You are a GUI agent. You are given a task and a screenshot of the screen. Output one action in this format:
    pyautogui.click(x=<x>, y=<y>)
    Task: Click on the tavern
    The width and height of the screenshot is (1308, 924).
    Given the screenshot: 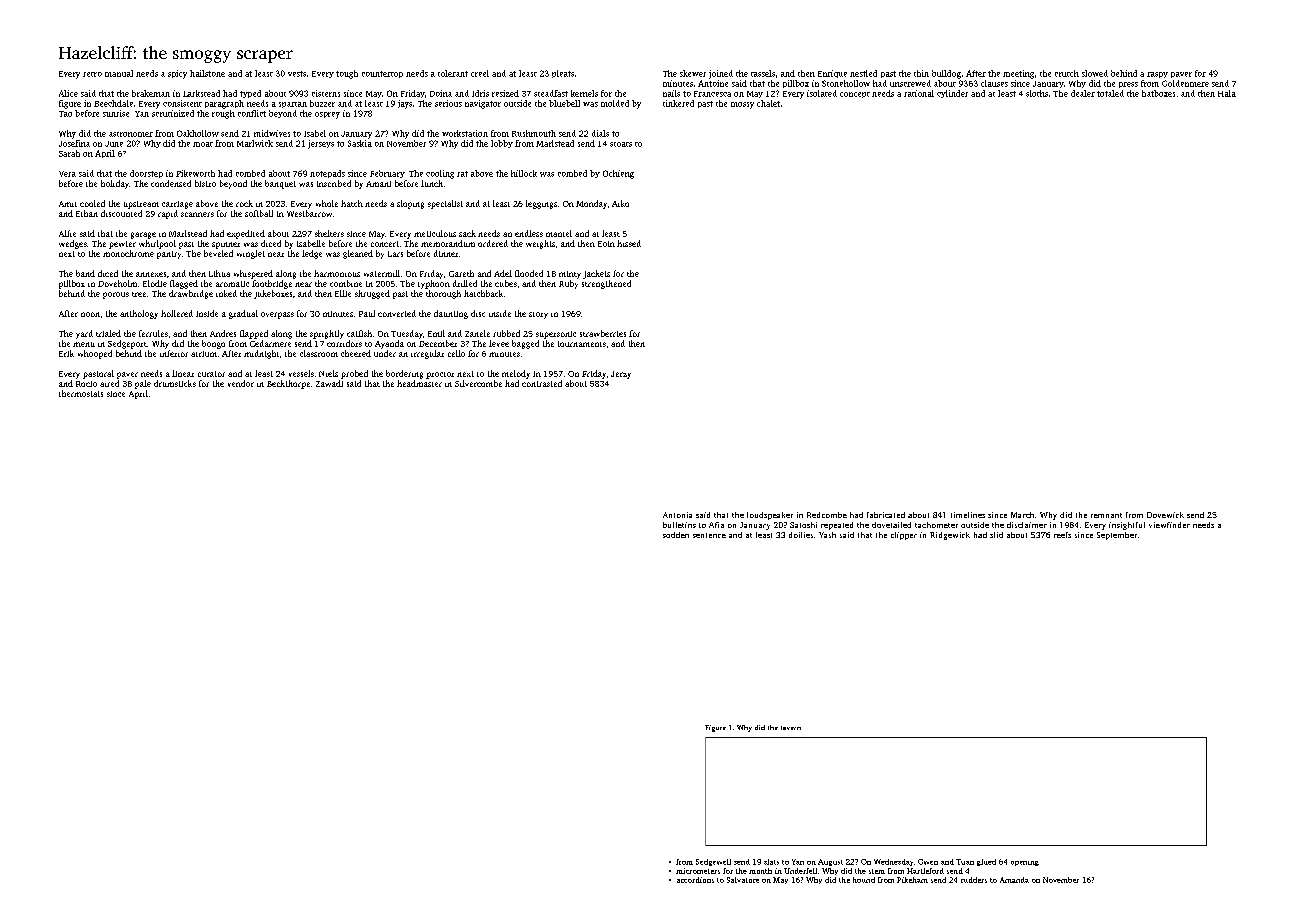 What is the action you would take?
    pyautogui.click(x=791, y=728)
